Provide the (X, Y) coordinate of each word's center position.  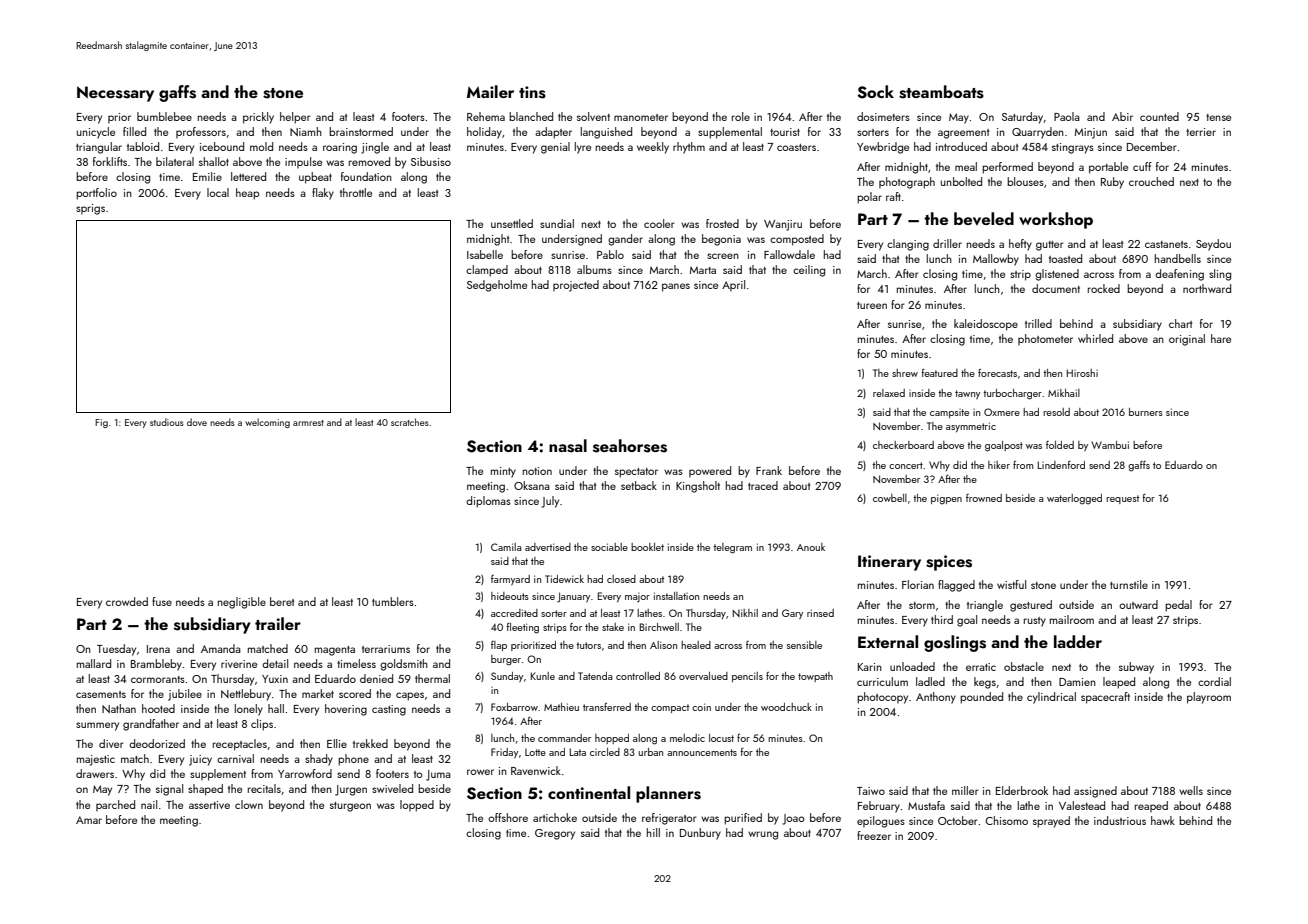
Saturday (1022, 118)
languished (606, 133)
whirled (1095, 338)
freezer (874, 835)
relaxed (889, 393)
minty (503, 472)
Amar (89, 820)
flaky (323, 194)
